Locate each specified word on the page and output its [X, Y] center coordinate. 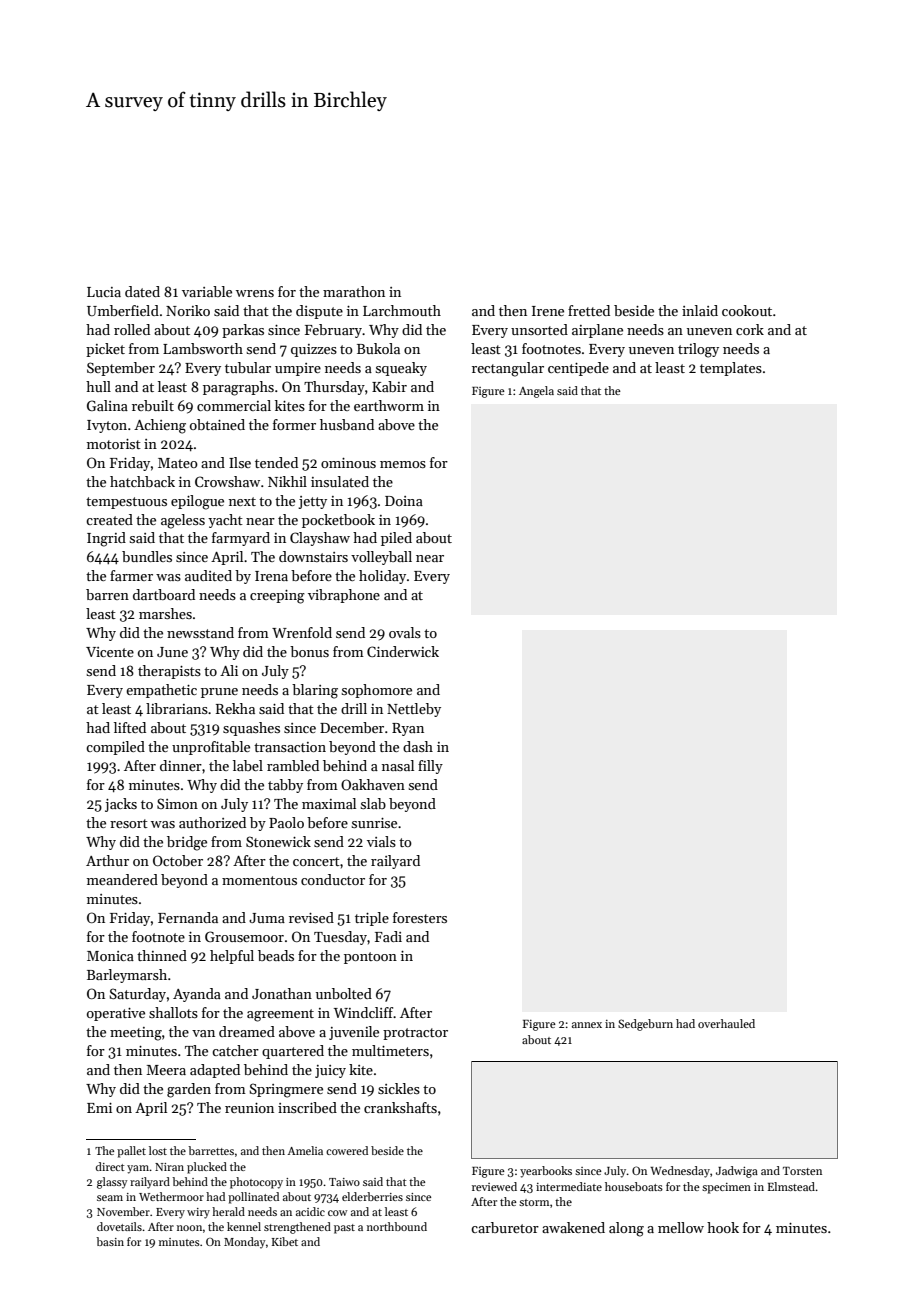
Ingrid [106, 539]
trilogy [698, 350]
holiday [382, 577]
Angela [536, 392]
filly [430, 767]
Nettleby [414, 710]
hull [98, 386]
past [344, 1229]
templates [731, 369]
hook [723, 1227]
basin [110, 1241]
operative [116, 1014]
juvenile [354, 1033]
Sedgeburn [645, 1025]
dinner [181, 765]
